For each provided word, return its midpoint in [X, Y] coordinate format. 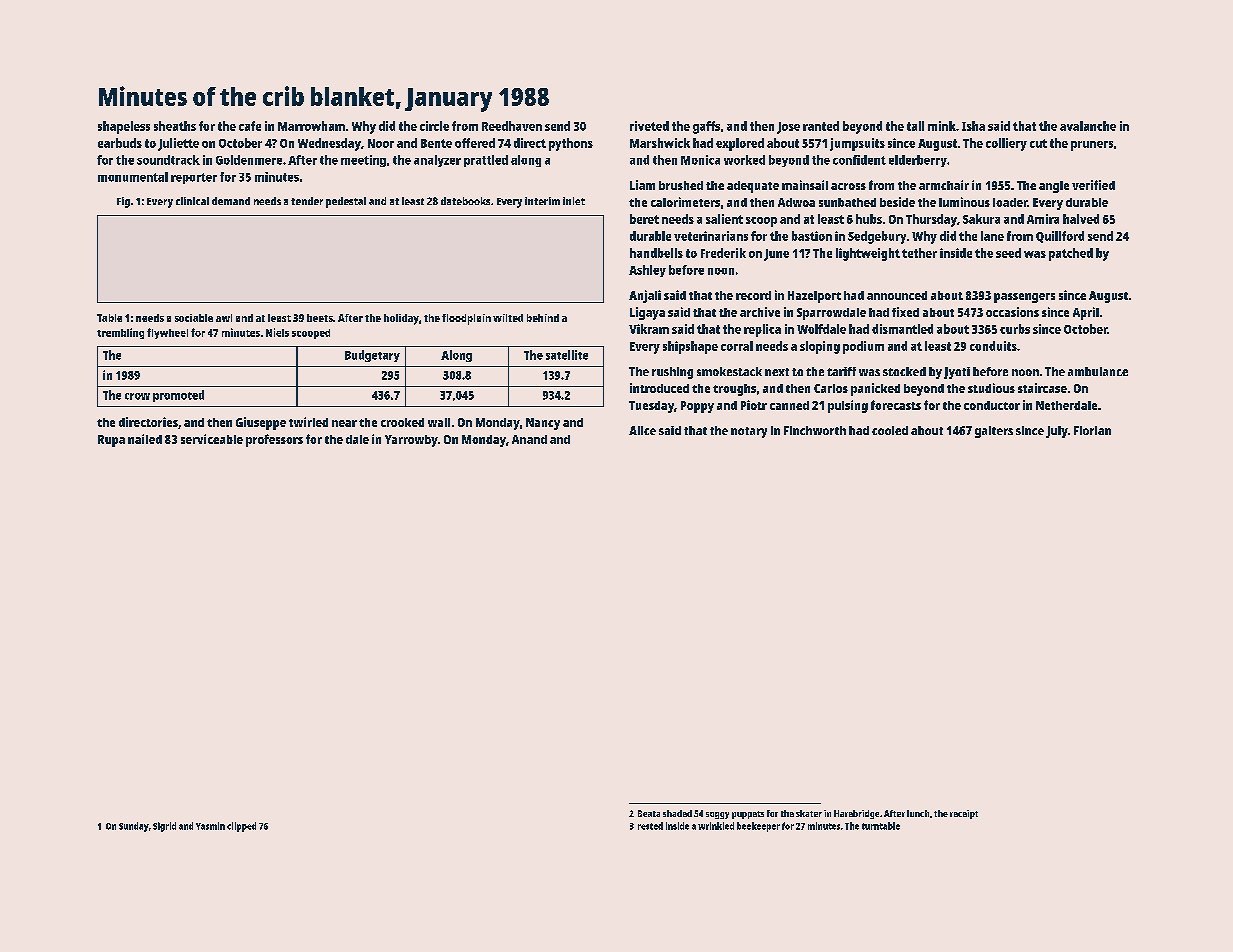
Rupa [111, 441]
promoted [178, 396]
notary [749, 432]
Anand [529, 439]
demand [231, 201]
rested [650, 826]
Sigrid [164, 827]
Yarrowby [411, 441]
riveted [649, 126]
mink [942, 126]
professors [274, 440]
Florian [1092, 430]
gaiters [994, 432]
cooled [890, 430]
